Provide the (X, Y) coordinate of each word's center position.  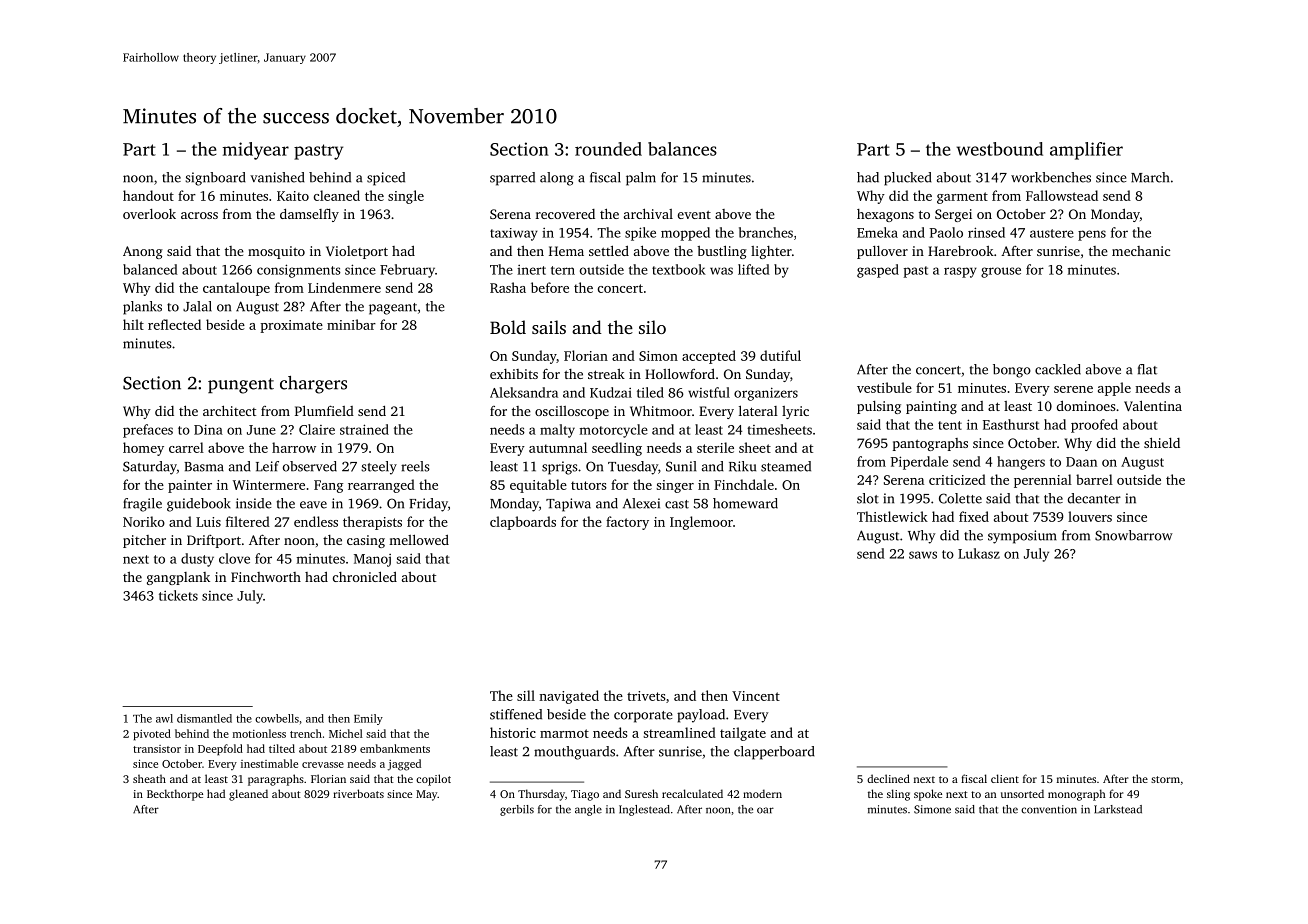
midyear (256, 151)
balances (682, 149)
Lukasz (979, 553)
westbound (1000, 149)
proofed (1094, 426)
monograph (1077, 795)
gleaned (248, 795)
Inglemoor (701, 523)
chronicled (365, 576)
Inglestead (644, 810)
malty (557, 431)
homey (143, 449)
